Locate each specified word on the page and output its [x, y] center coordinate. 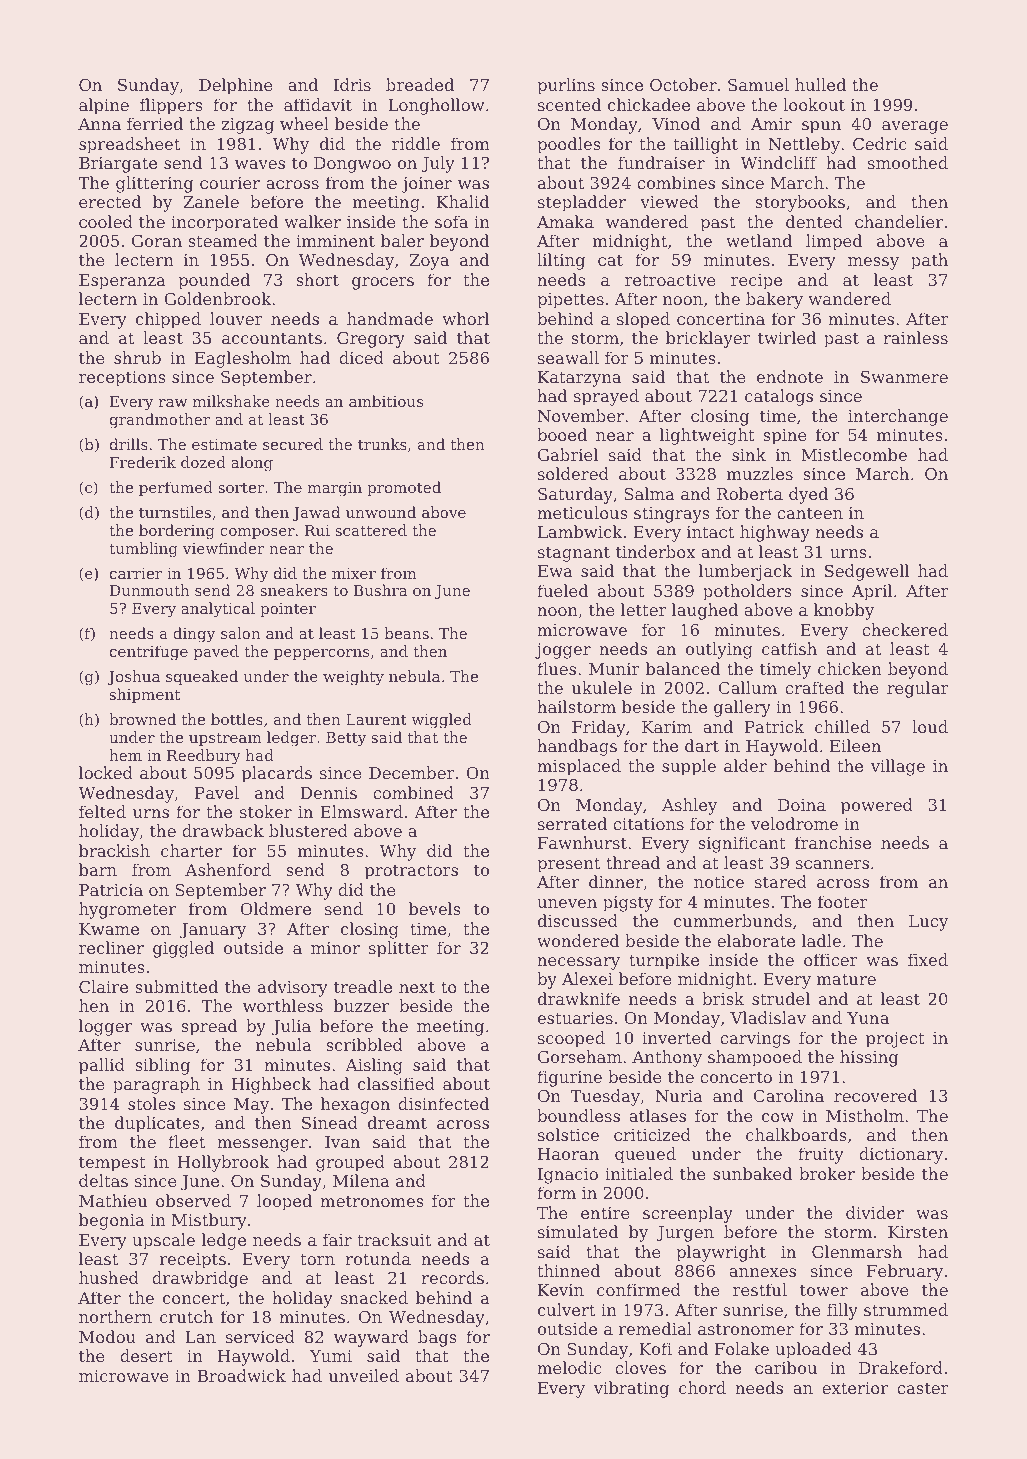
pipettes [570, 301]
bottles [237, 719]
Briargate [118, 165]
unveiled [364, 1375]
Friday [599, 728]
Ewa [555, 571]
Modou [107, 1336]
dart [702, 745]
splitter [399, 949]
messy [873, 263]
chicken [850, 668]
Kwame [109, 929]
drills [129, 444]
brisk [723, 998]
